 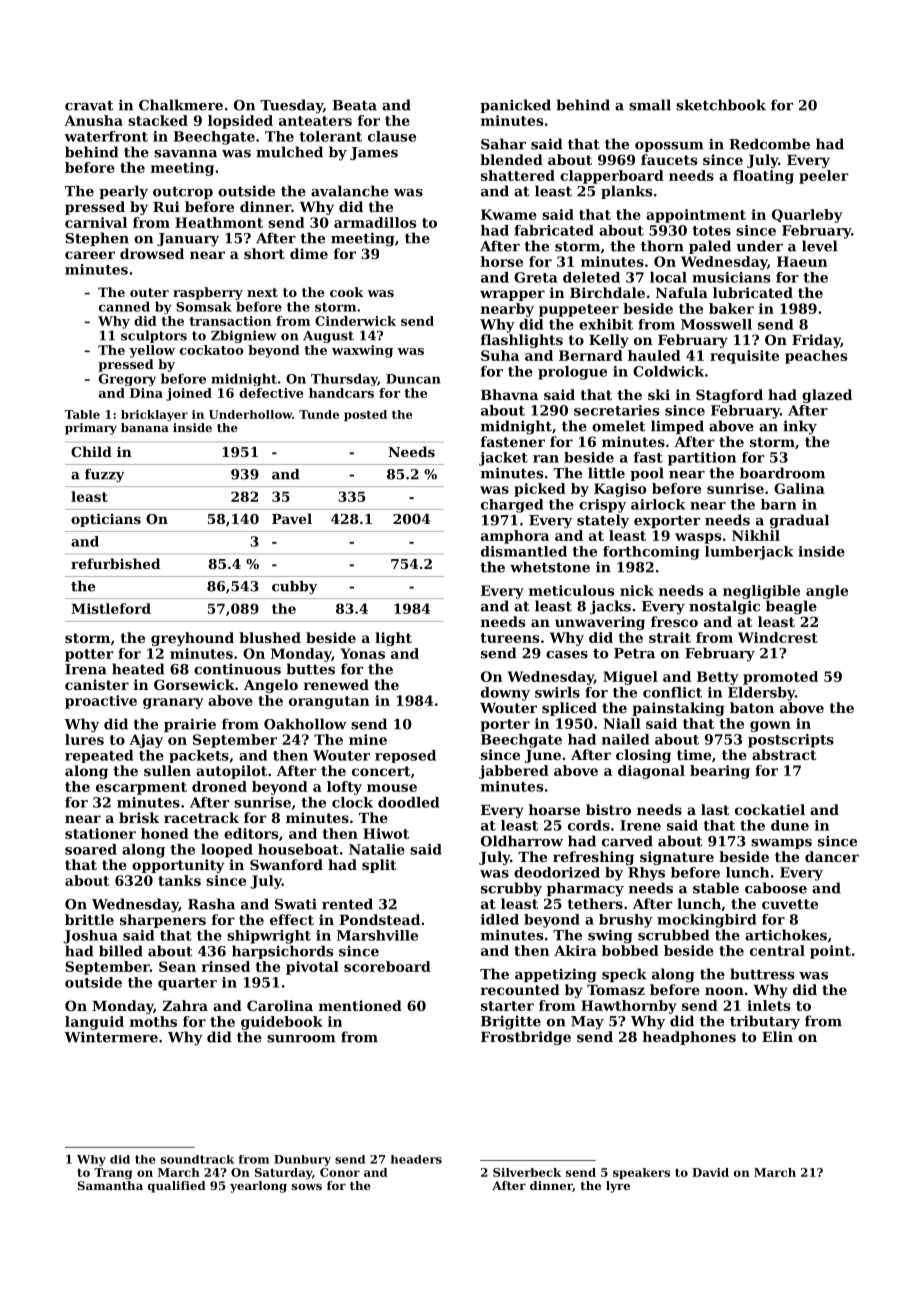 What do you see at coordinates (716, 324) in the screenshot?
I see `Mosswell` at bounding box center [716, 324].
